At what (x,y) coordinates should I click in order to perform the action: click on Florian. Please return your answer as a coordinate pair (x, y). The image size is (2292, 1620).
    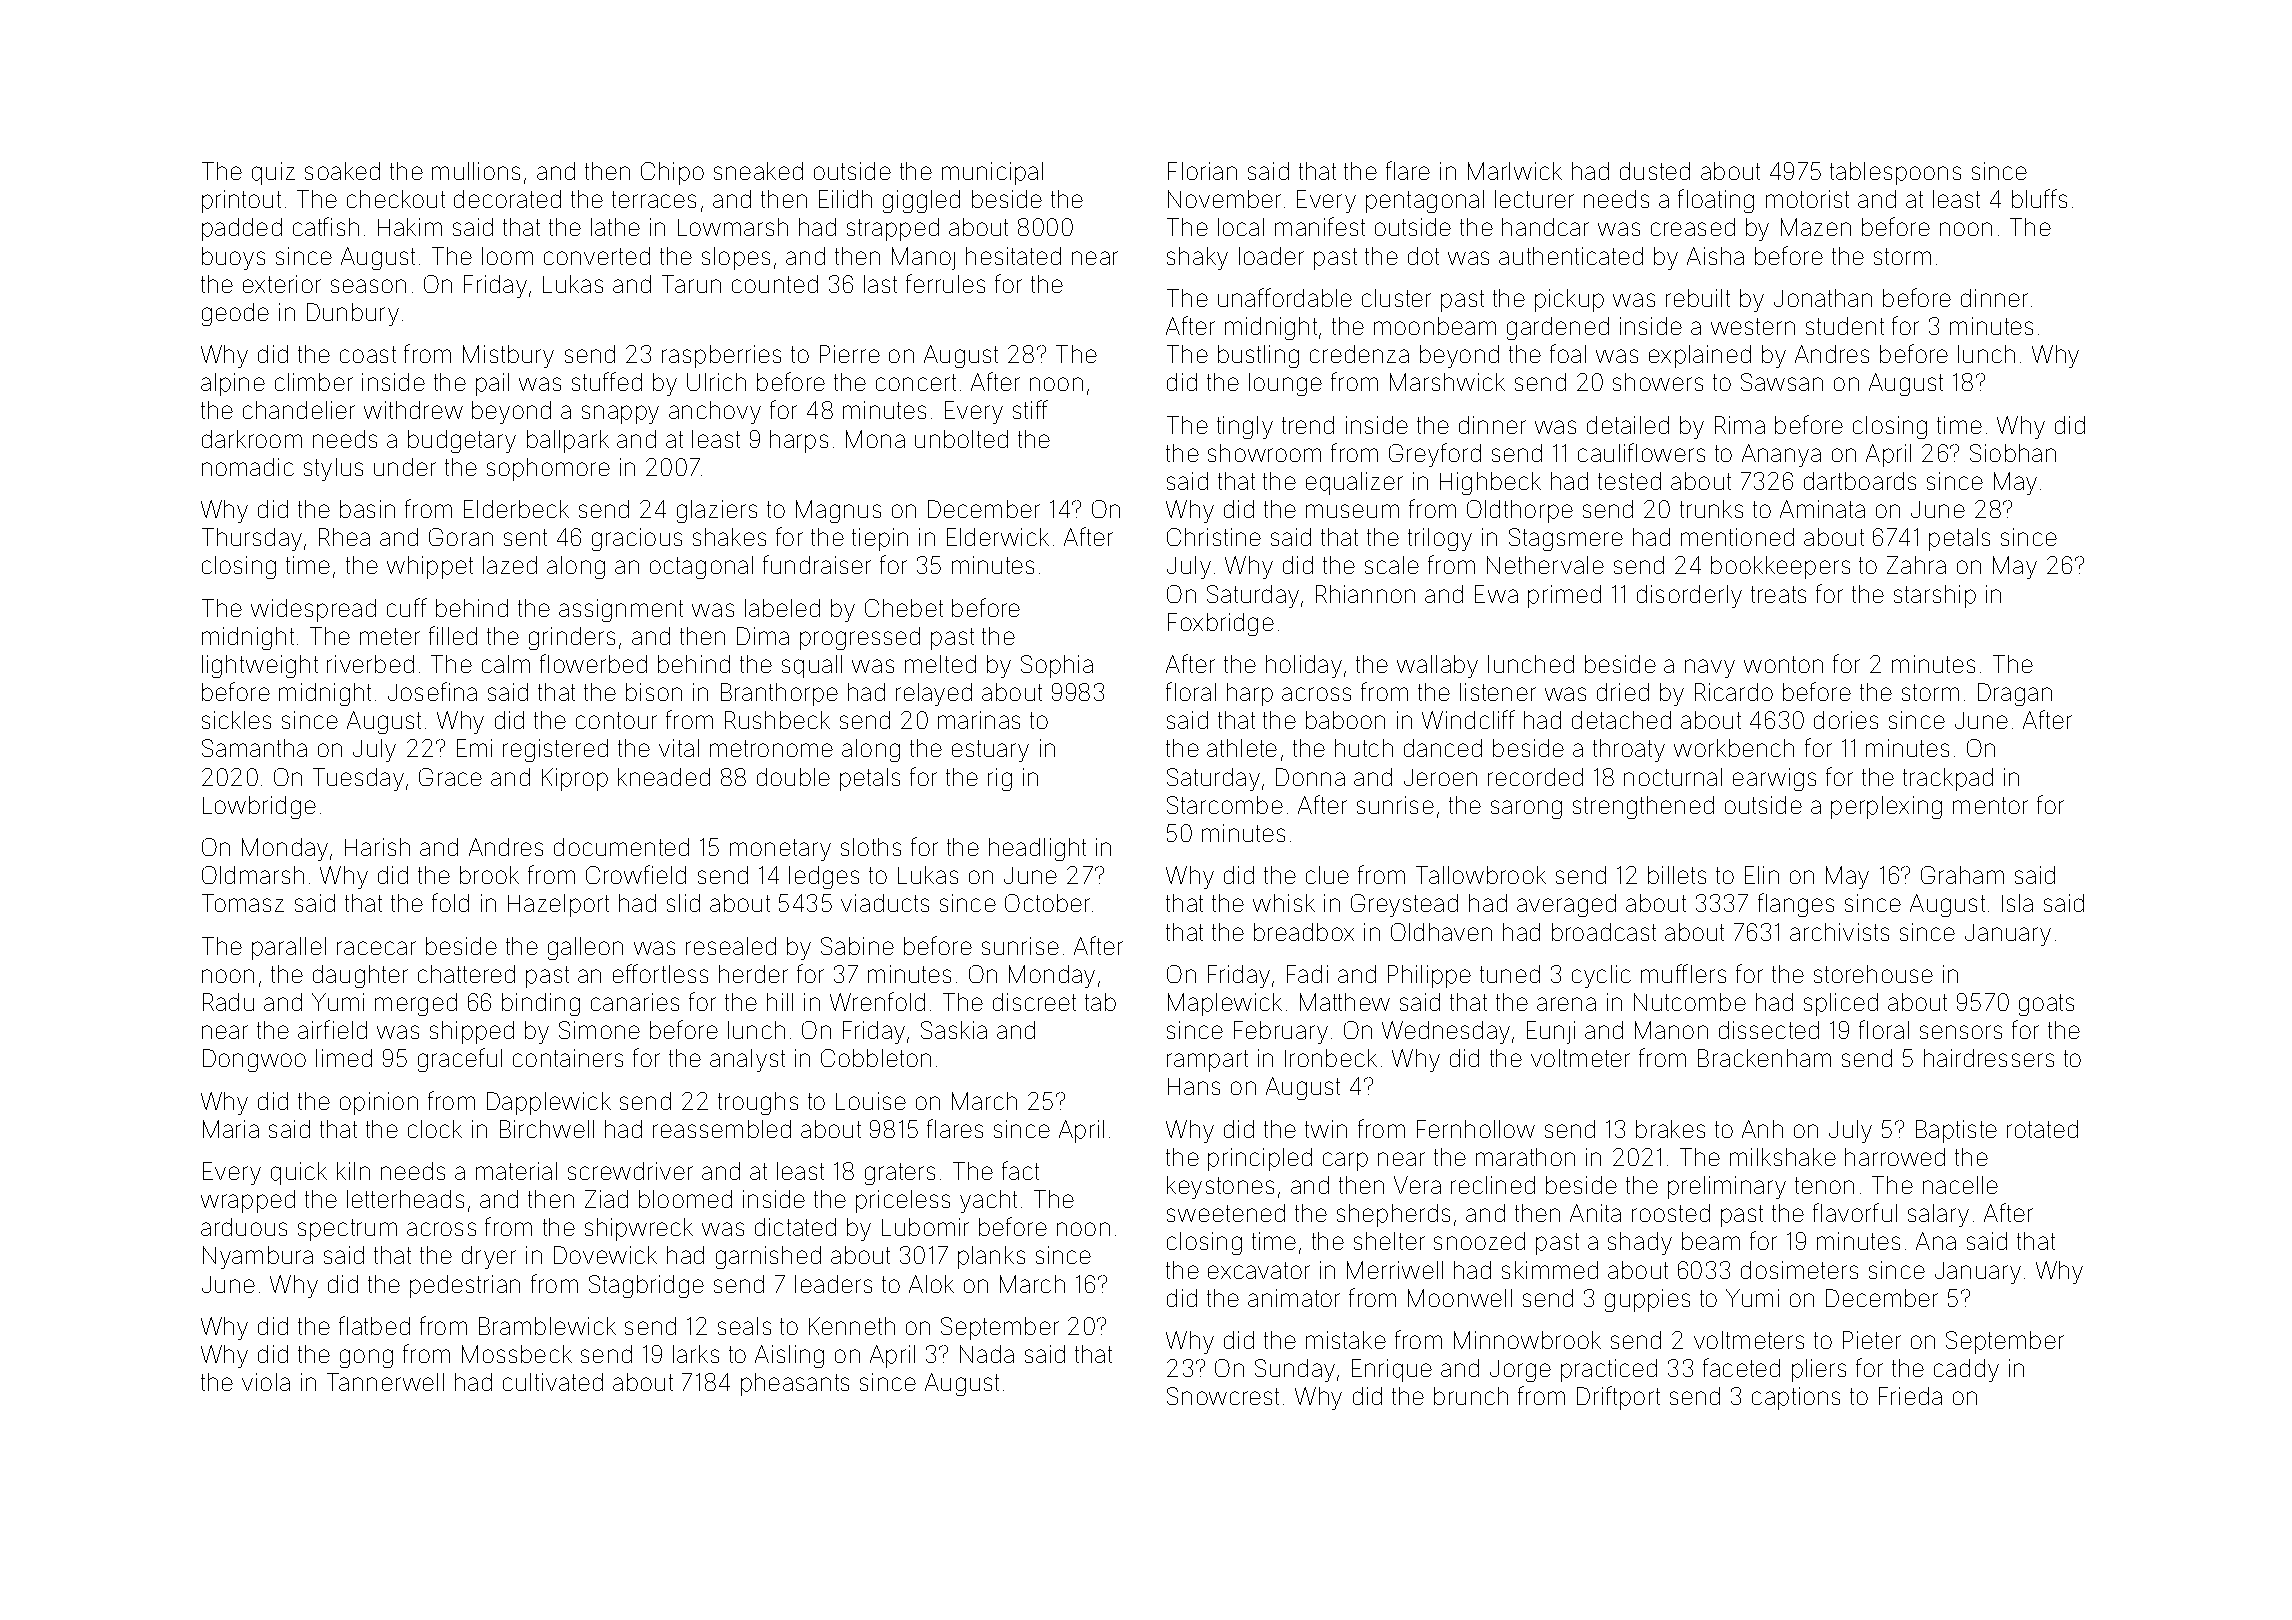
    Looking at the image, I should click on (1202, 171).
